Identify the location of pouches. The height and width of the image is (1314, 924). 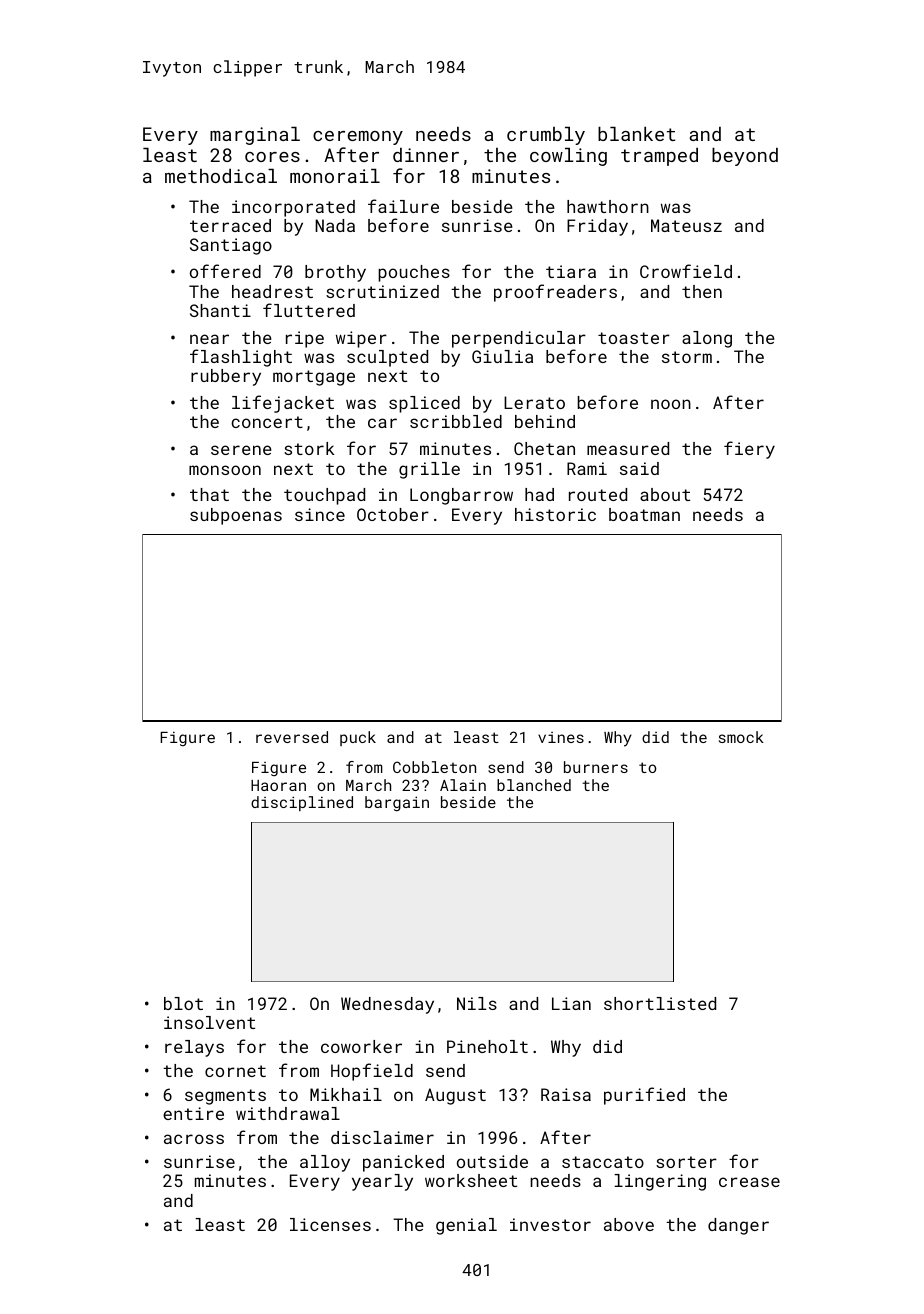
(414, 273).
